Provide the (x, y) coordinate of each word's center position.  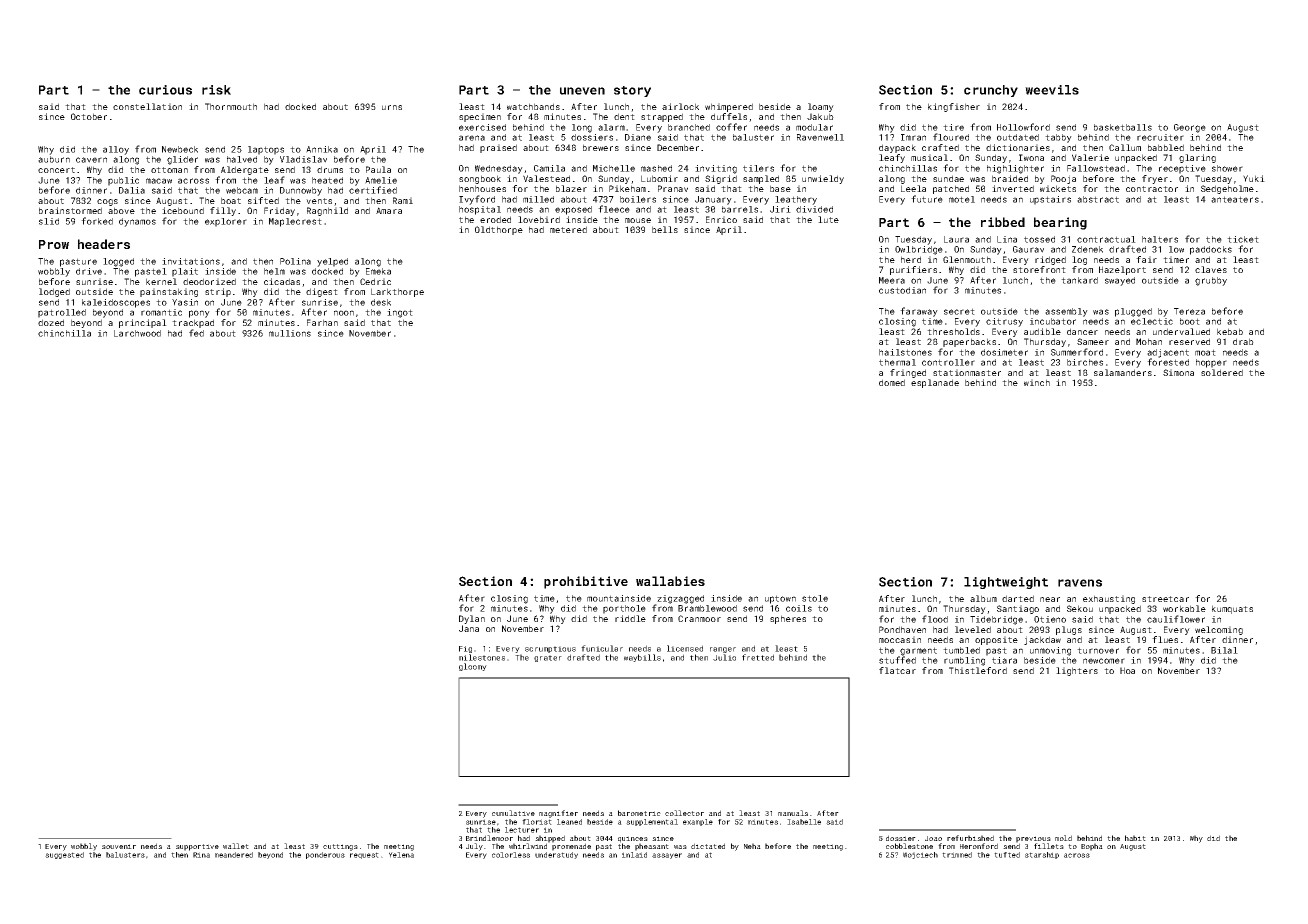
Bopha (1092, 847)
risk (216, 90)
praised (498, 148)
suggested (64, 855)
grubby (1211, 281)
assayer (667, 856)
